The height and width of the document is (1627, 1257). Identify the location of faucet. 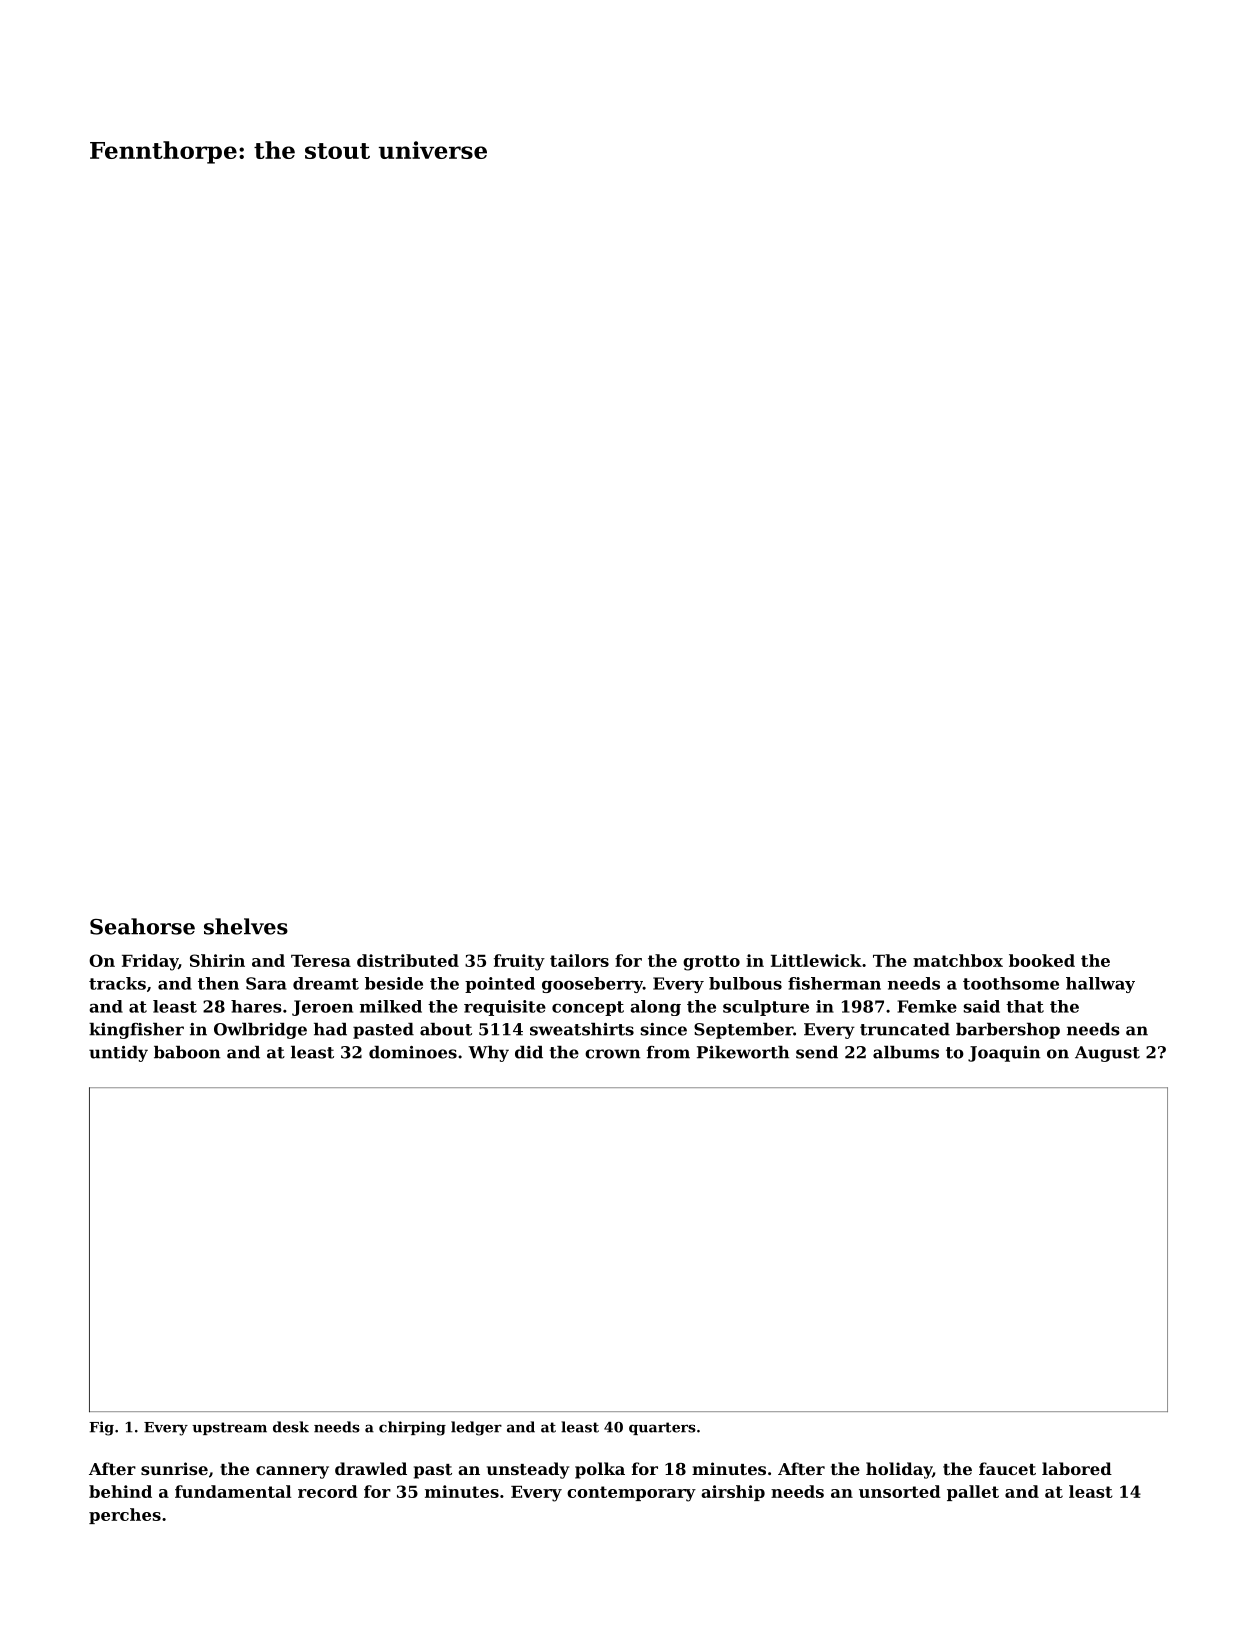
(1007, 1468).
